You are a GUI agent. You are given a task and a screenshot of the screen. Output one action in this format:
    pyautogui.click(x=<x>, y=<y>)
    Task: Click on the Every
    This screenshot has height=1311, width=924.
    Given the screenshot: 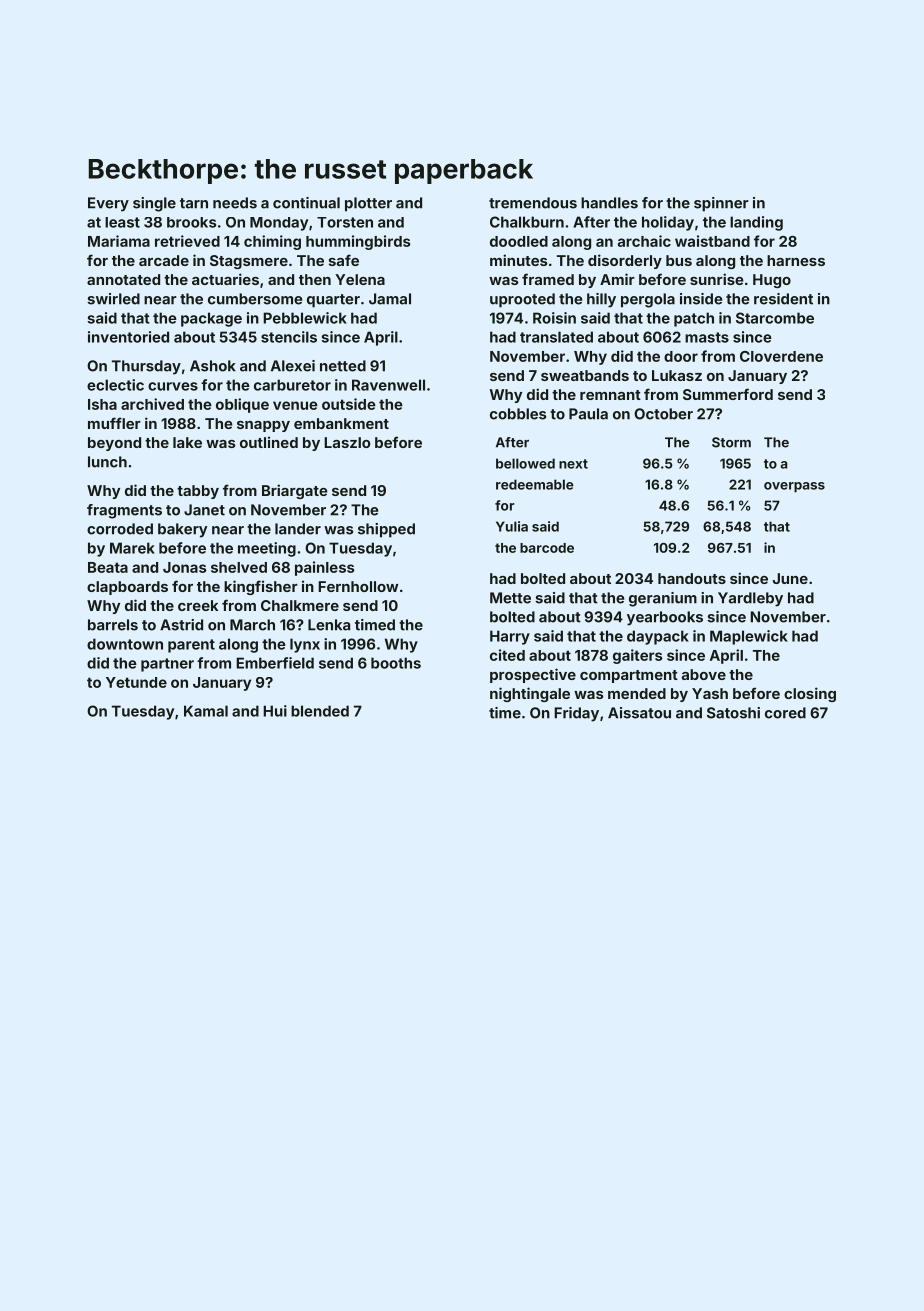 What is the action you would take?
    pyautogui.click(x=108, y=204)
